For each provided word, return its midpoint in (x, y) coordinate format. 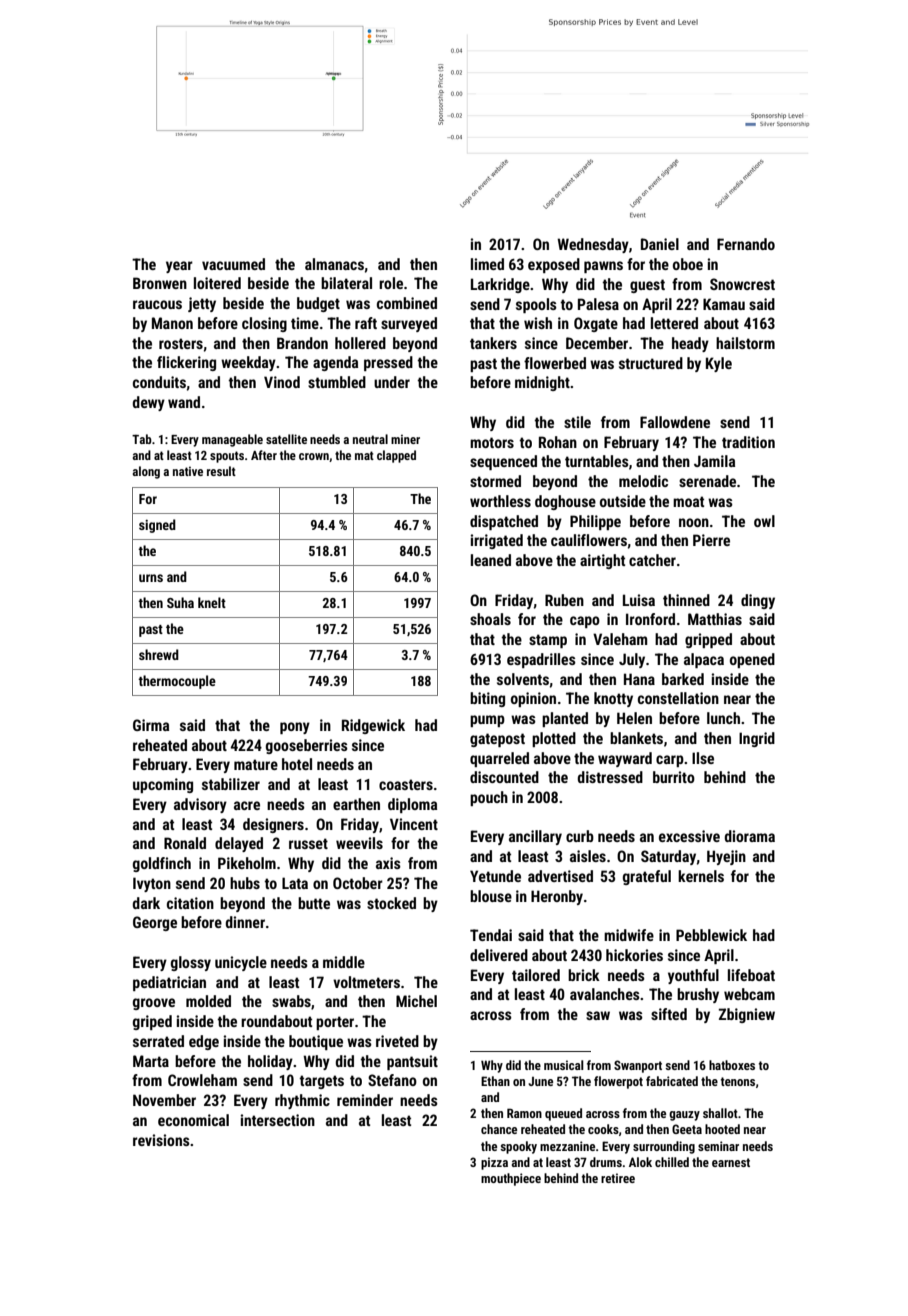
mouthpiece (511, 1179)
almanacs (334, 264)
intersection (277, 1120)
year (179, 267)
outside (623, 501)
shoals (490, 619)
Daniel (660, 244)
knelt (212, 602)
